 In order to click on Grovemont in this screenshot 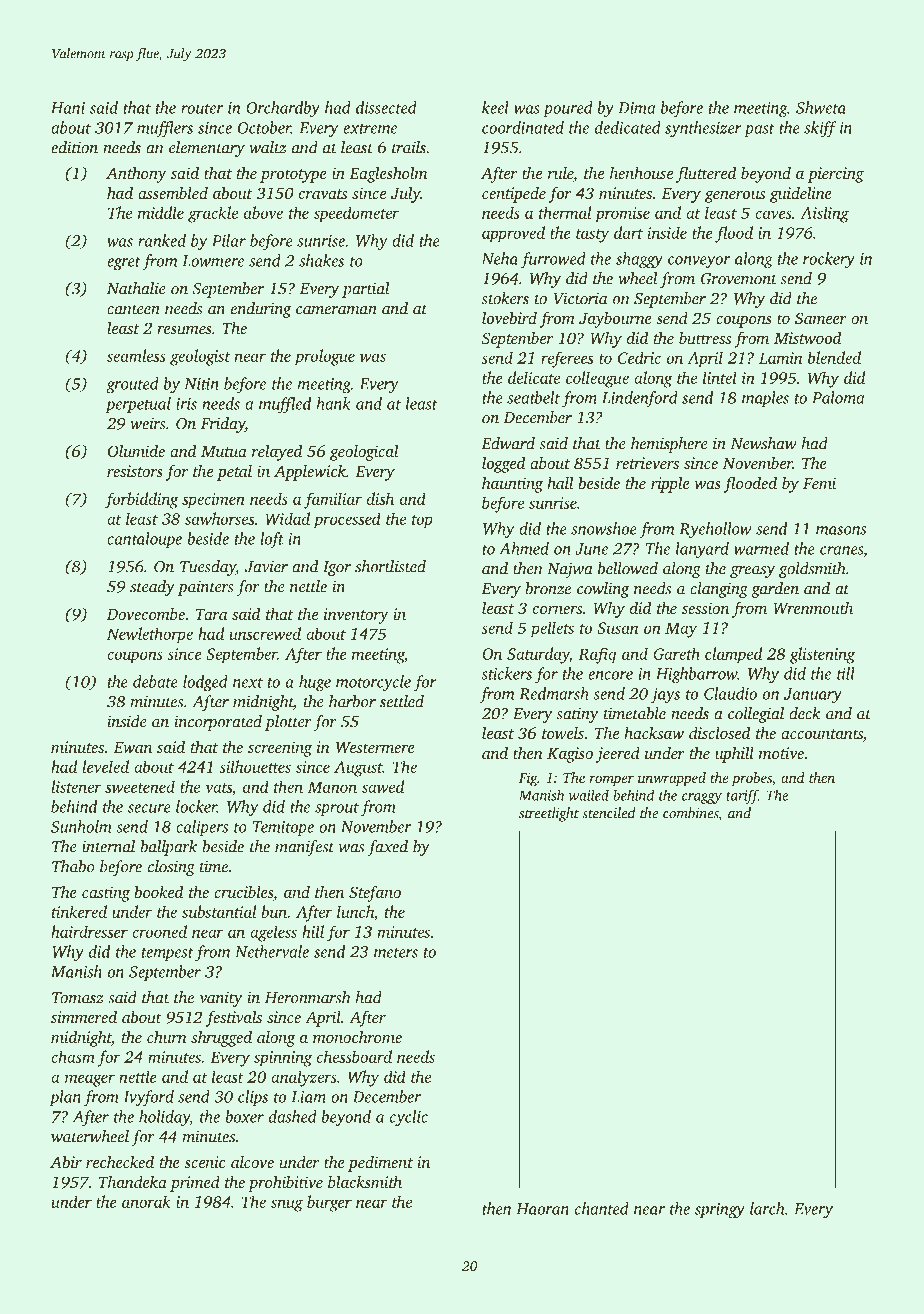, I will do `click(739, 279)`.
